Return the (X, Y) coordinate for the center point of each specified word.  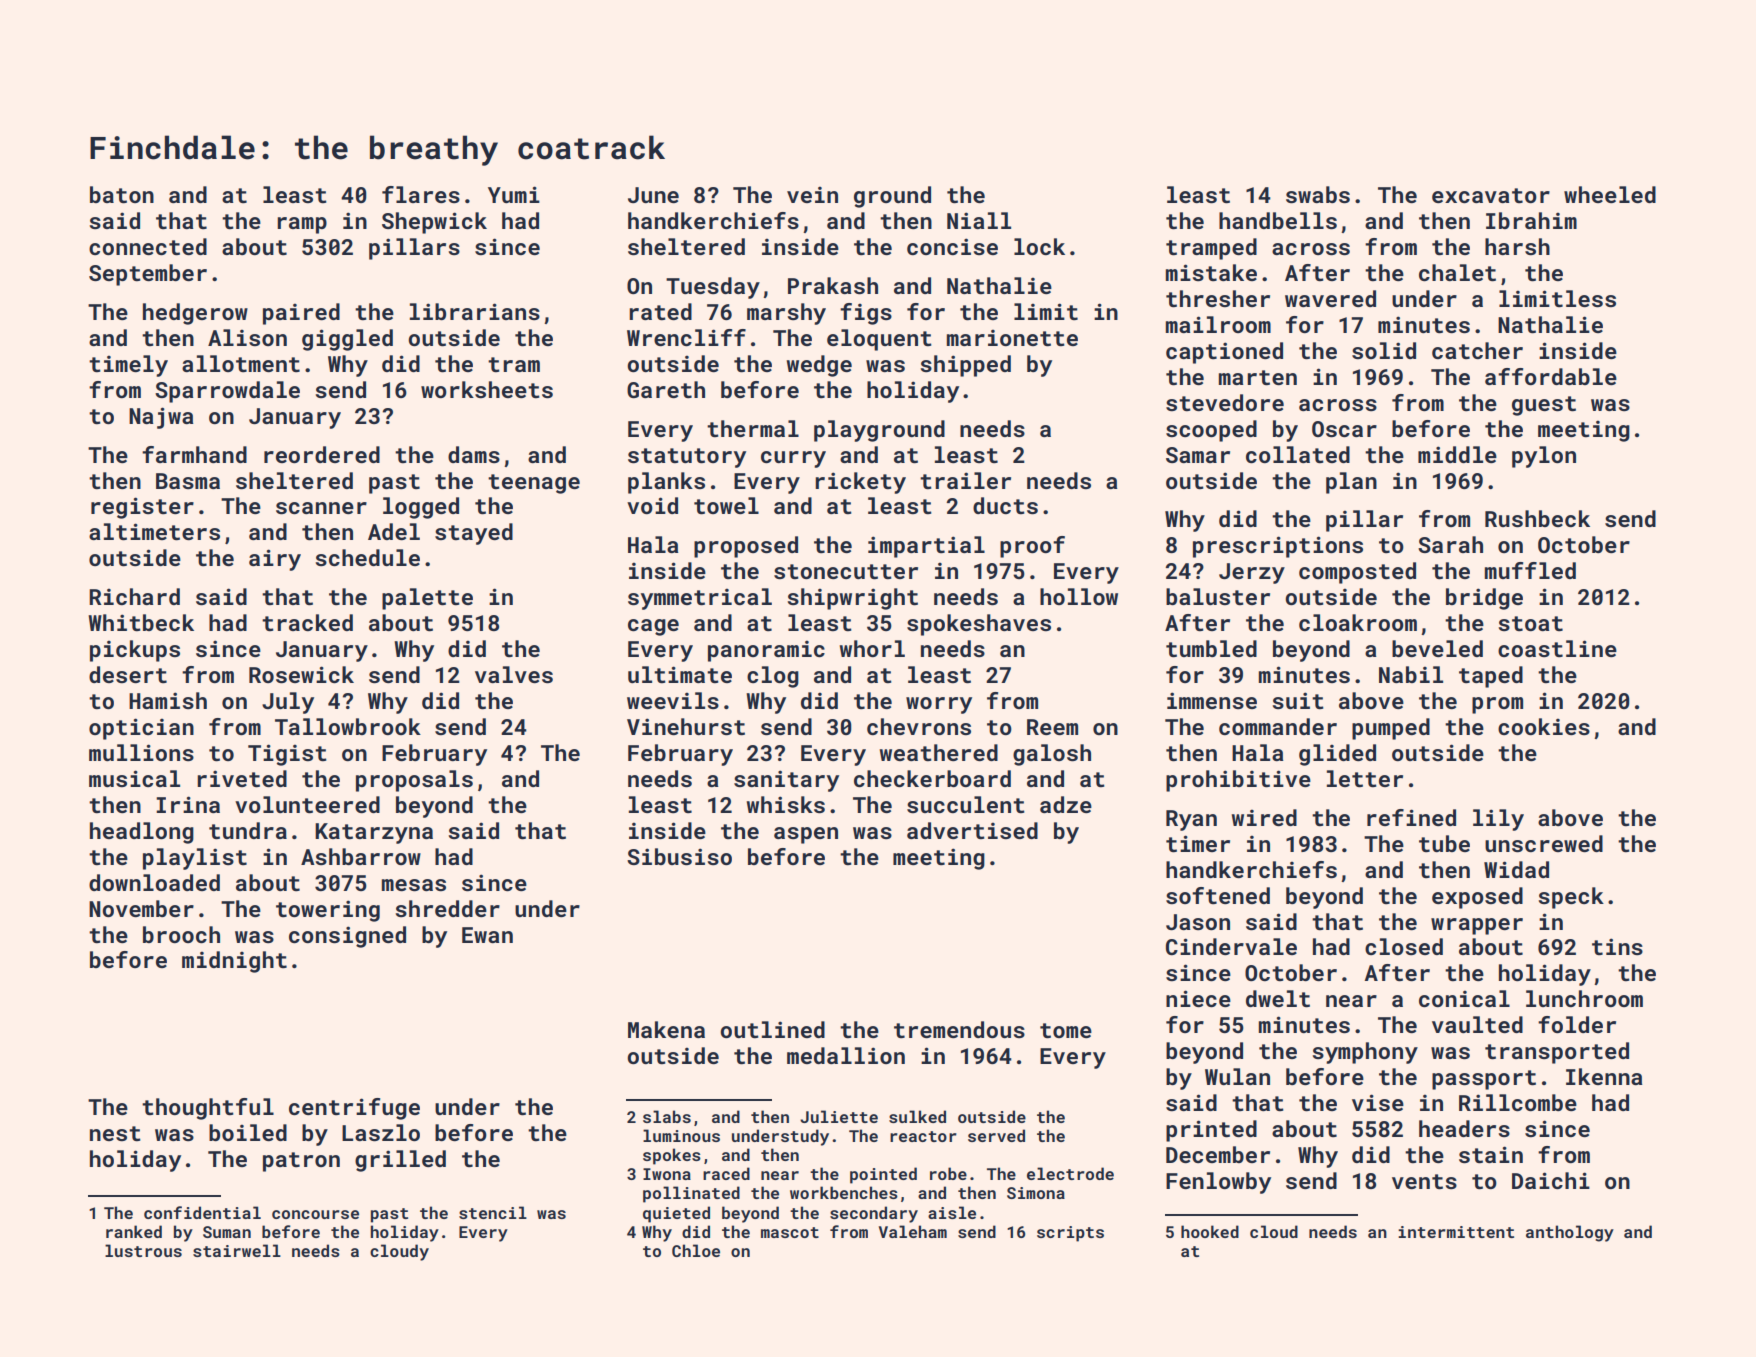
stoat (1531, 623)
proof (1032, 547)
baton (122, 194)
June (653, 195)
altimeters (154, 531)
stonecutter (846, 571)
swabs (1318, 194)
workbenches (844, 1192)
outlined (773, 1029)
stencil (493, 1212)
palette (427, 599)
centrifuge (354, 1109)
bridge (1484, 599)
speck (1571, 898)
